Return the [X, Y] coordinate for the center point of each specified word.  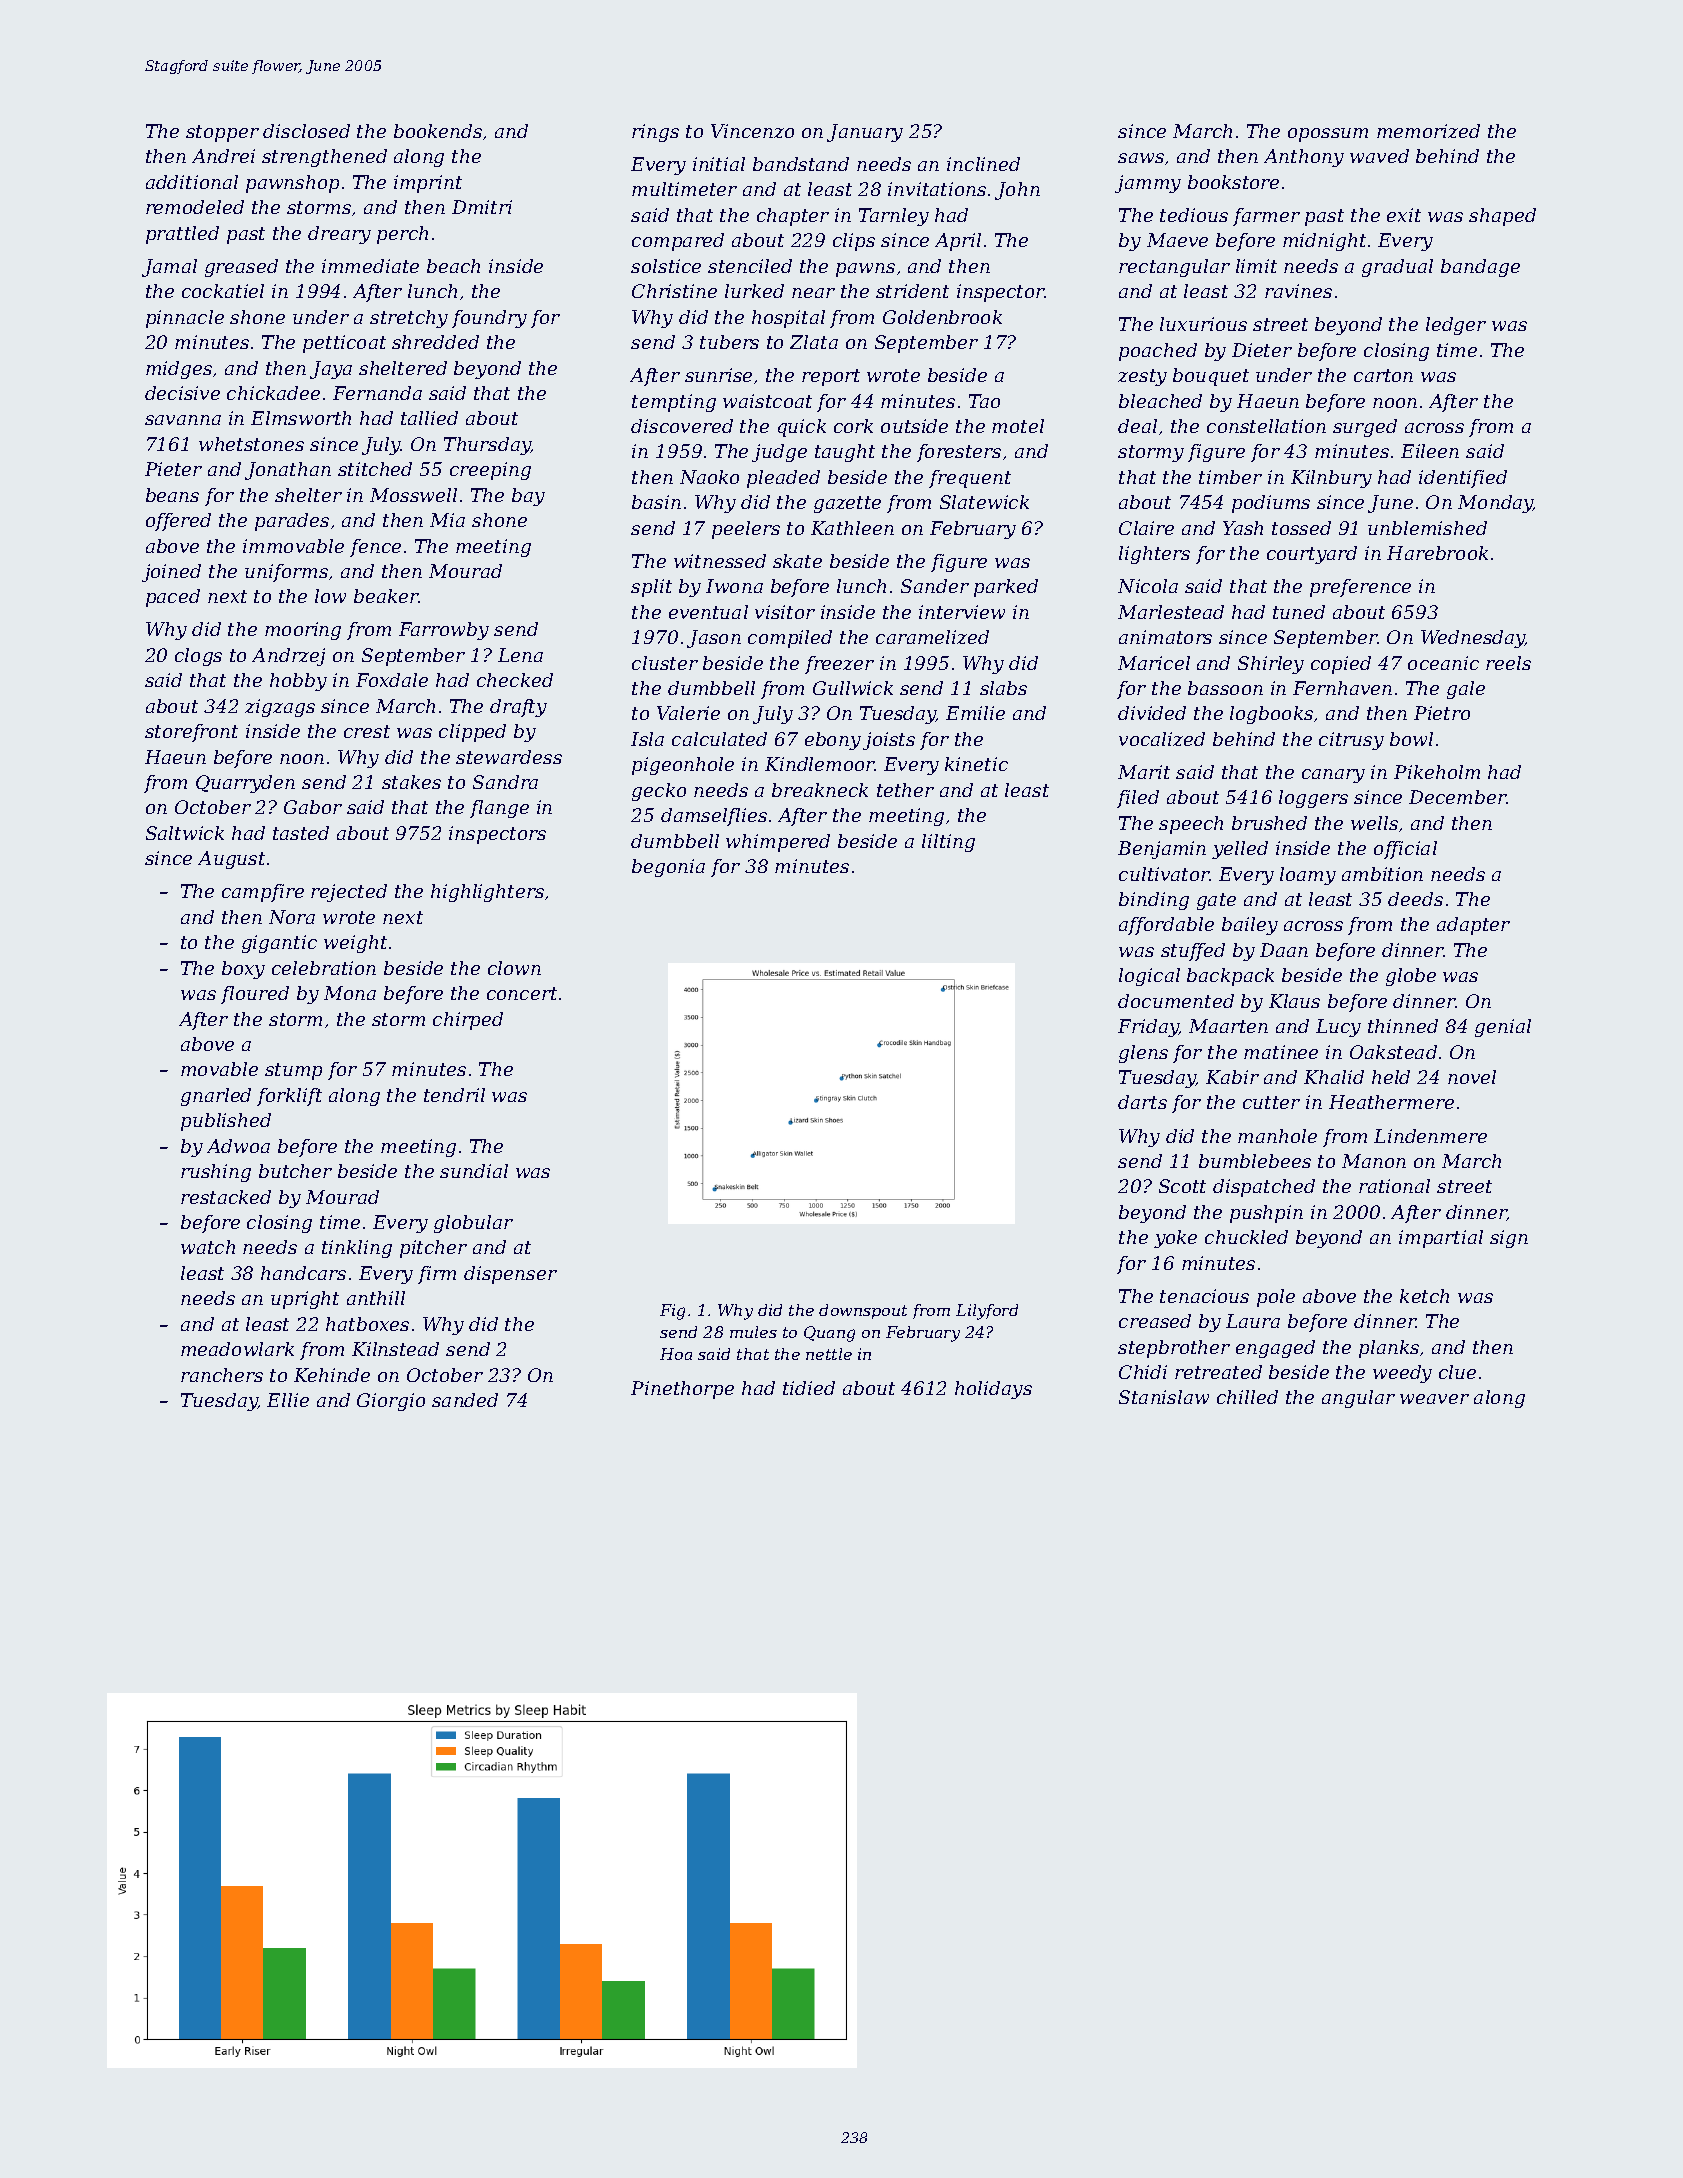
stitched [375, 469]
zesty [1142, 377]
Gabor [313, 807]
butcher [295, 1171]
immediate [370, 266]
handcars [303, 1273]
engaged [1275, 1349]
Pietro [1442, 713]
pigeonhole [683, 766]
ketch [1424, 1296]
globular [473, 1224]
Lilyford [987, 1312]
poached [1158, 352]
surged [1365, 428]
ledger [1456, 326]
